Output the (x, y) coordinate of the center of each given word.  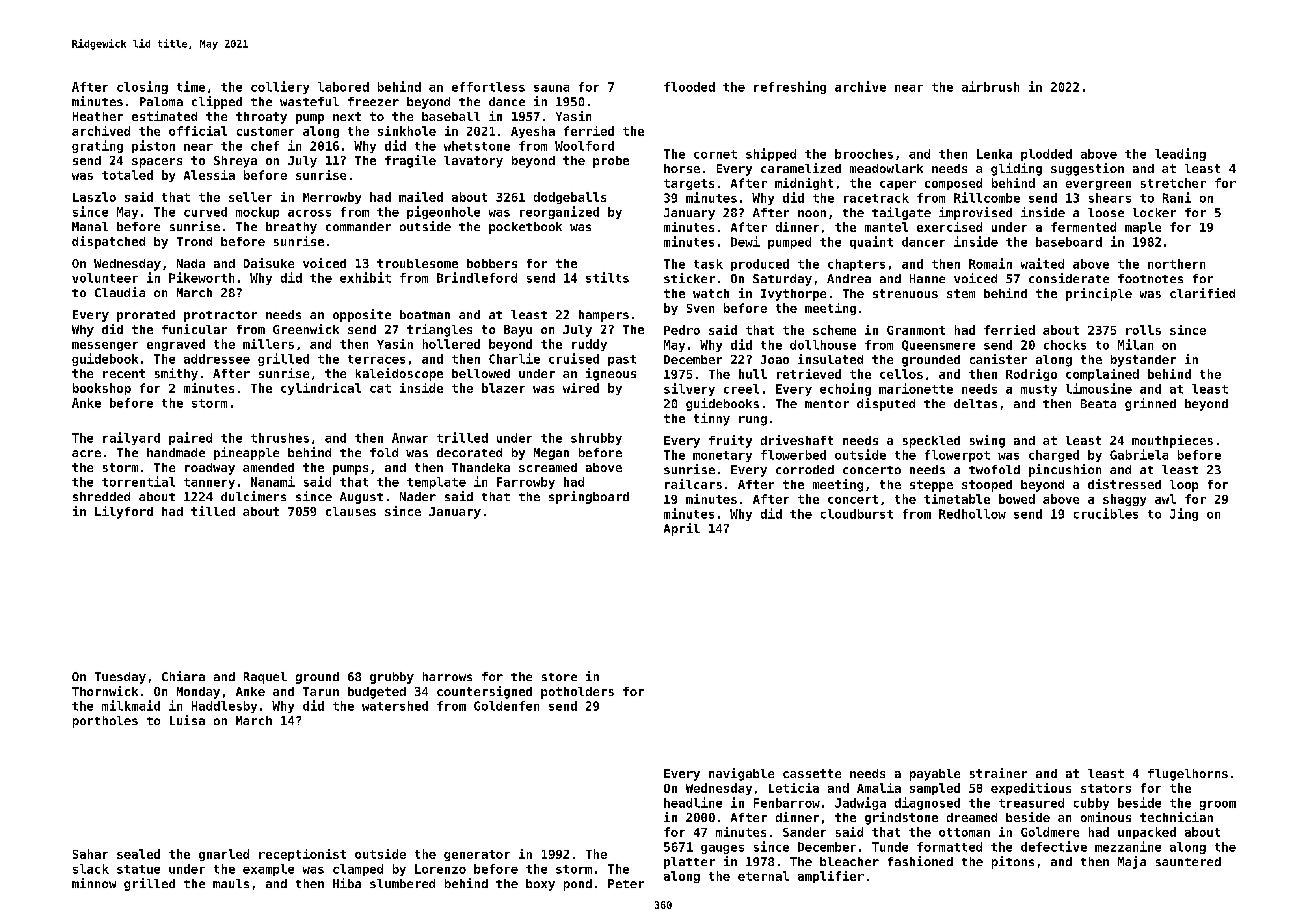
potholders (577, 693)
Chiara (183, 676)
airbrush (990, 86)
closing (142, 87)
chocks (1065, 345)
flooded (689, 87)
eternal (763, 876)
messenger (105, 346)
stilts (607, 277)
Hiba (347, 883)
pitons (1013, 862)
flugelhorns (1188, 775)
